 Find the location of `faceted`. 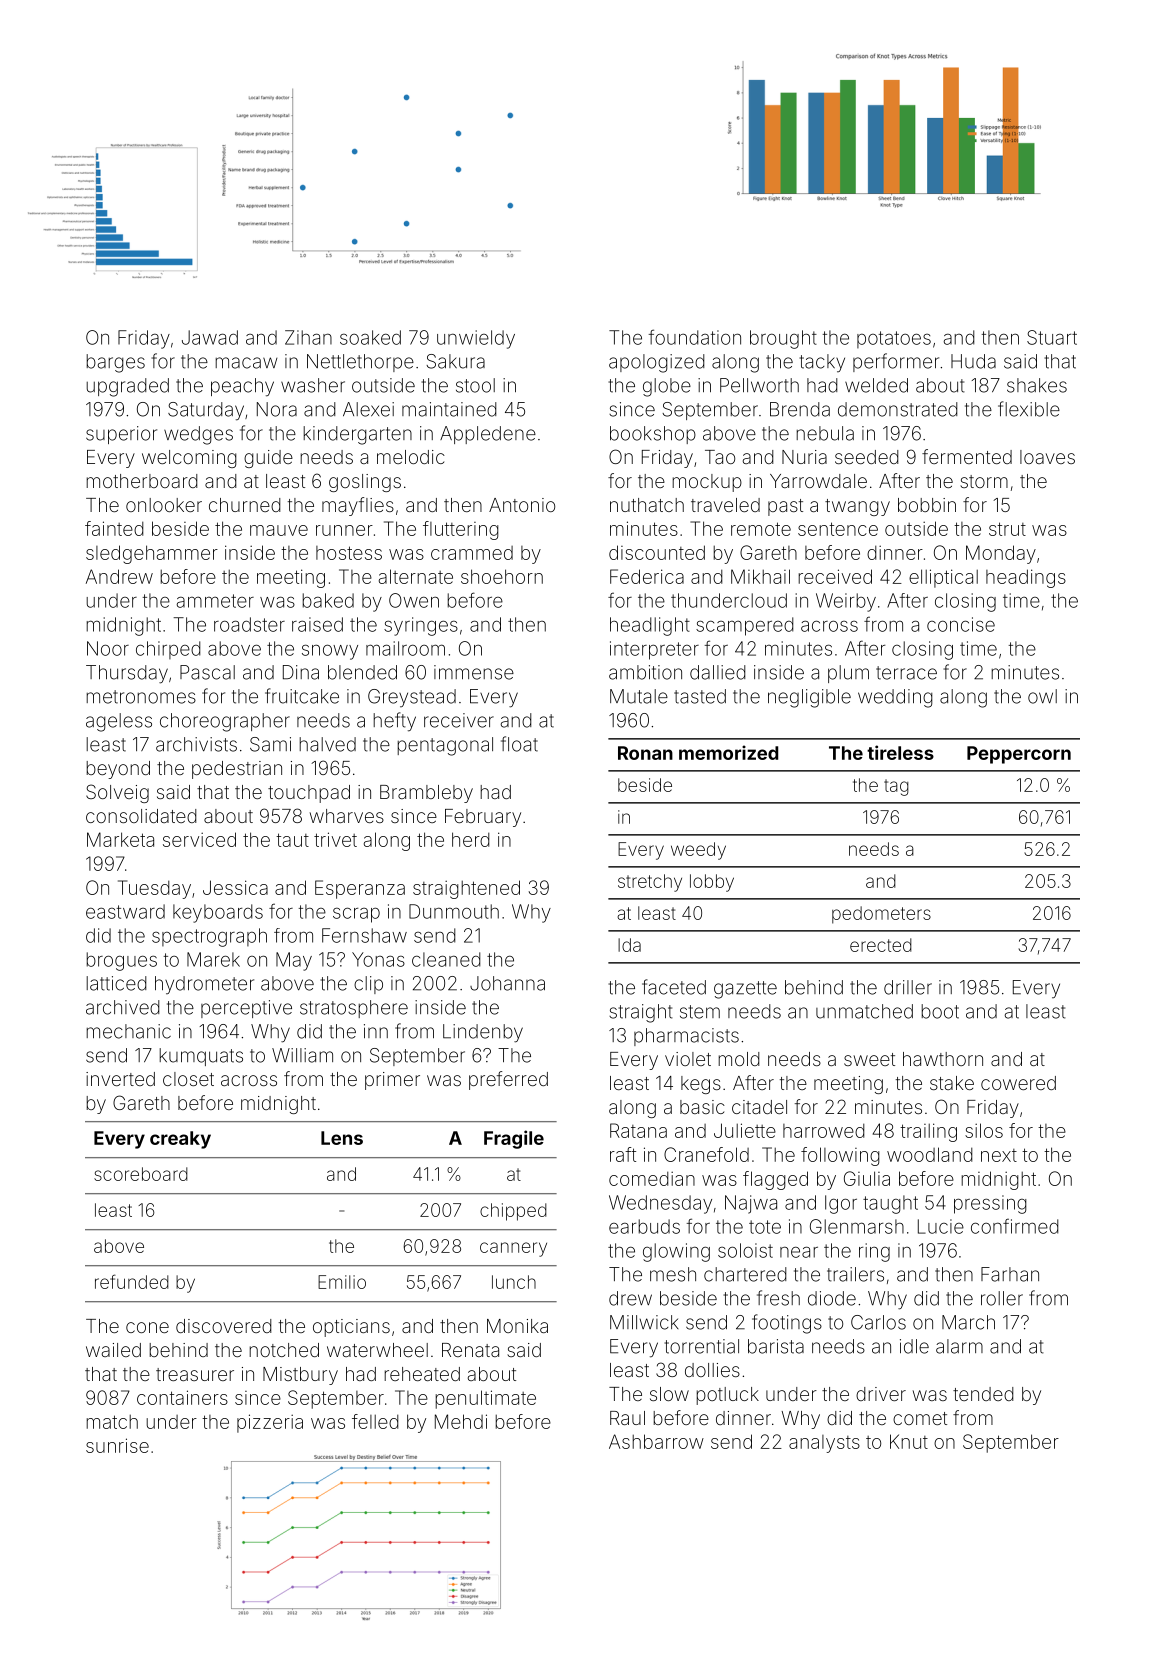

faceted is located at coordinates (674, 987).
